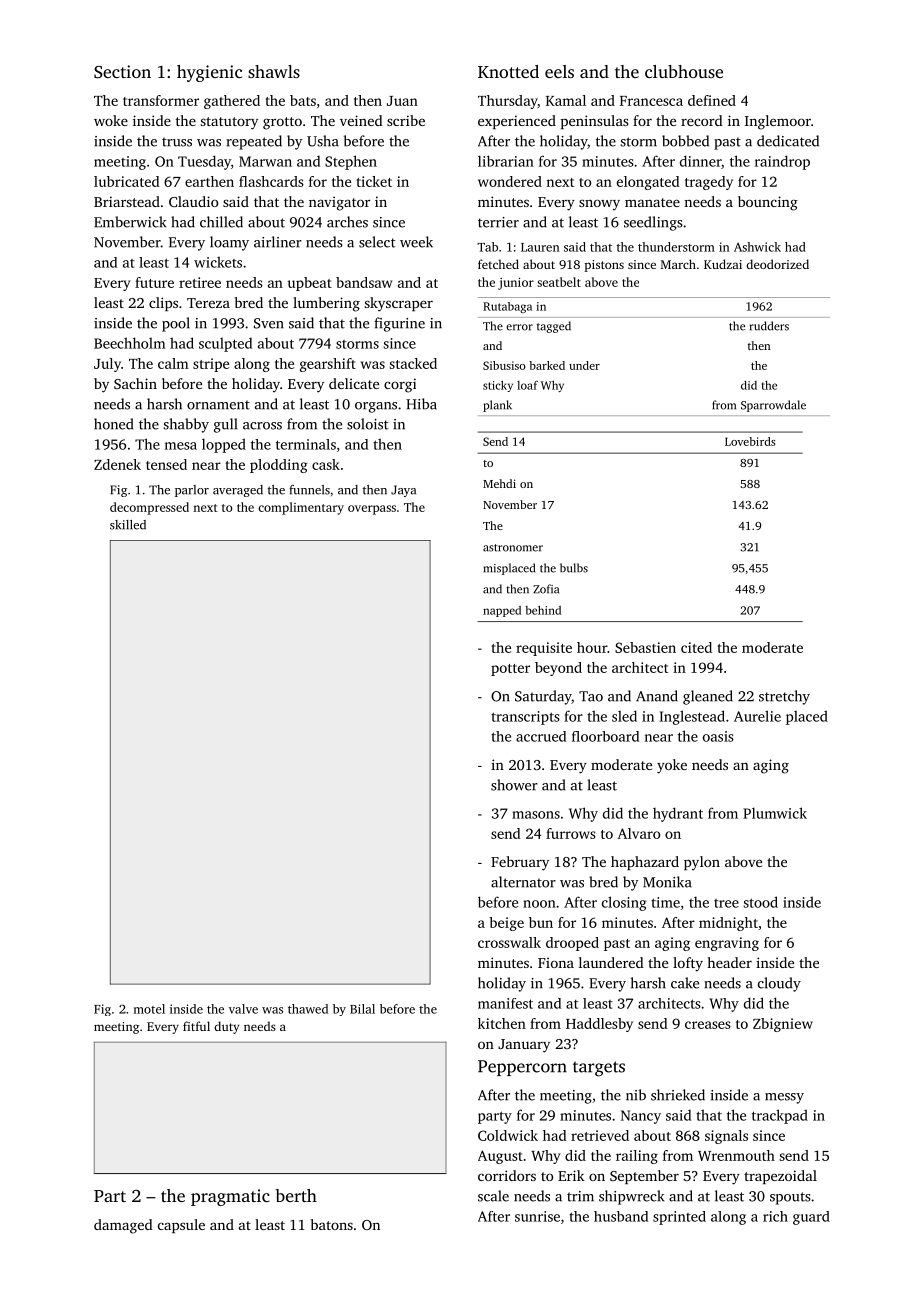 The image size is (924, 1308). I want to click on kitchen, so click(502, 1023).
